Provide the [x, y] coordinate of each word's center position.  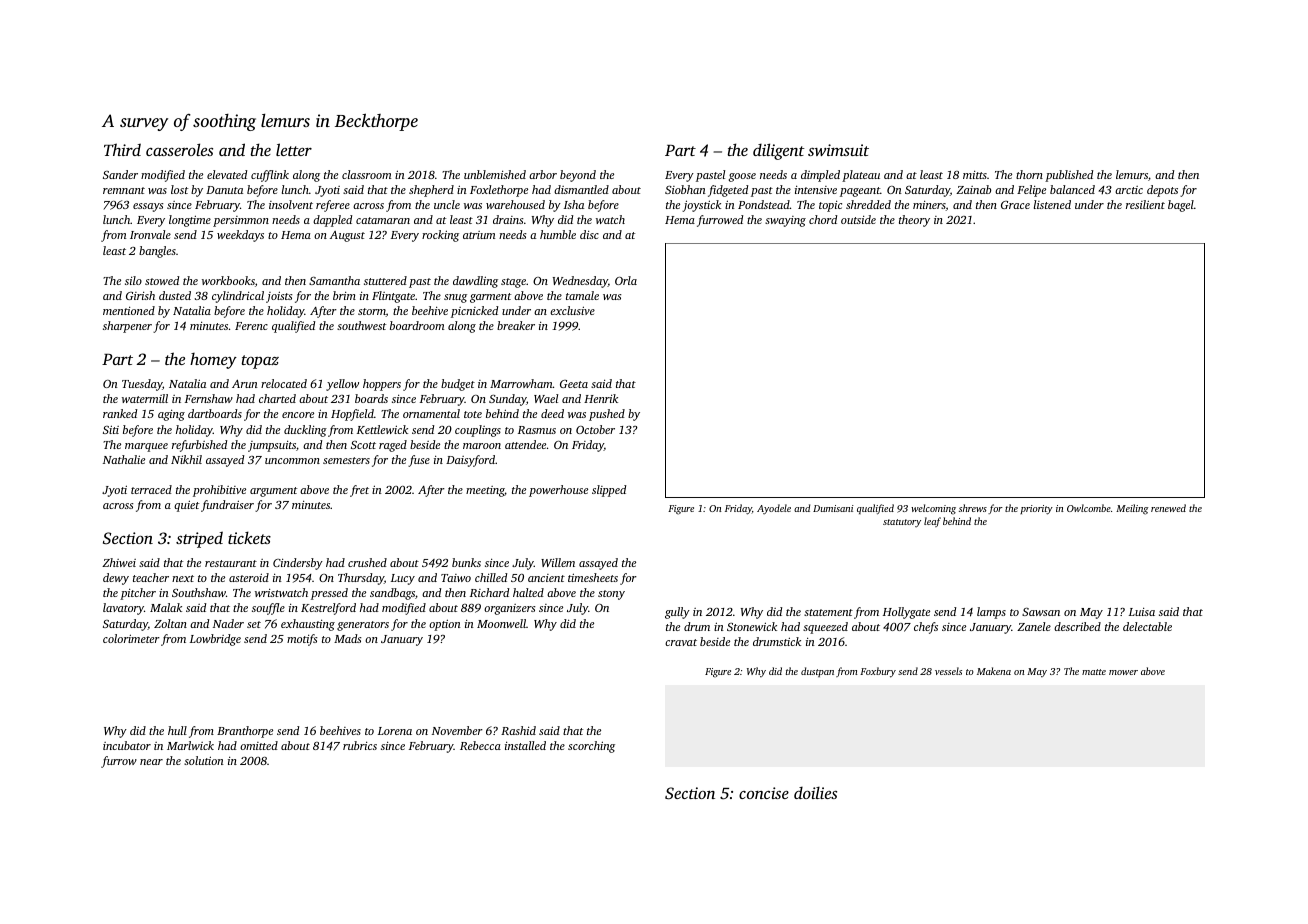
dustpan [817, 672]
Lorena [395, 731]
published [1069, 176]
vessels [948, 671]
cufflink [270, 176]
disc [589, 234]
